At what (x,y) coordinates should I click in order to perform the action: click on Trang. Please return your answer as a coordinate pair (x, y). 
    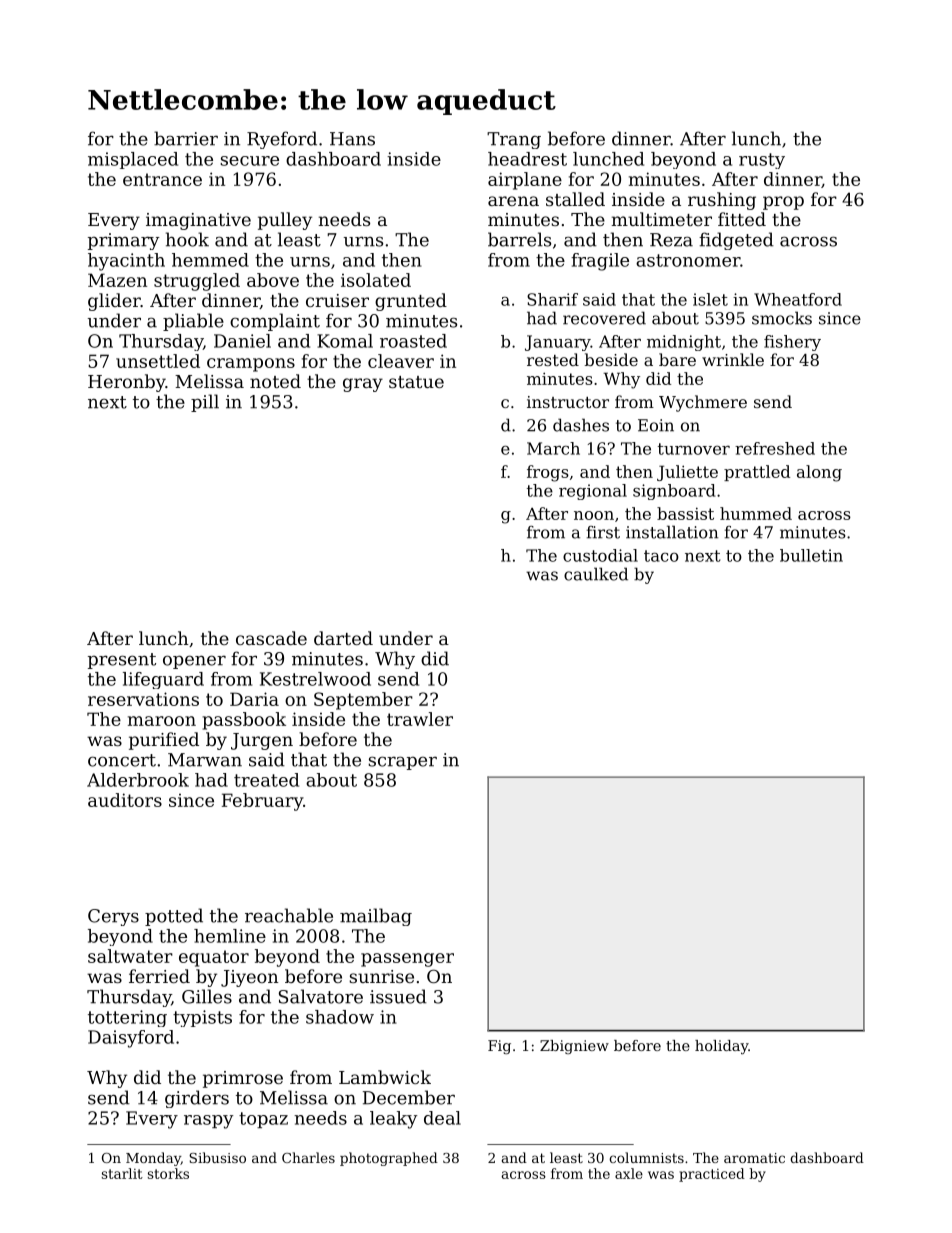
    Looking at the image, I should click on (514, 140).
